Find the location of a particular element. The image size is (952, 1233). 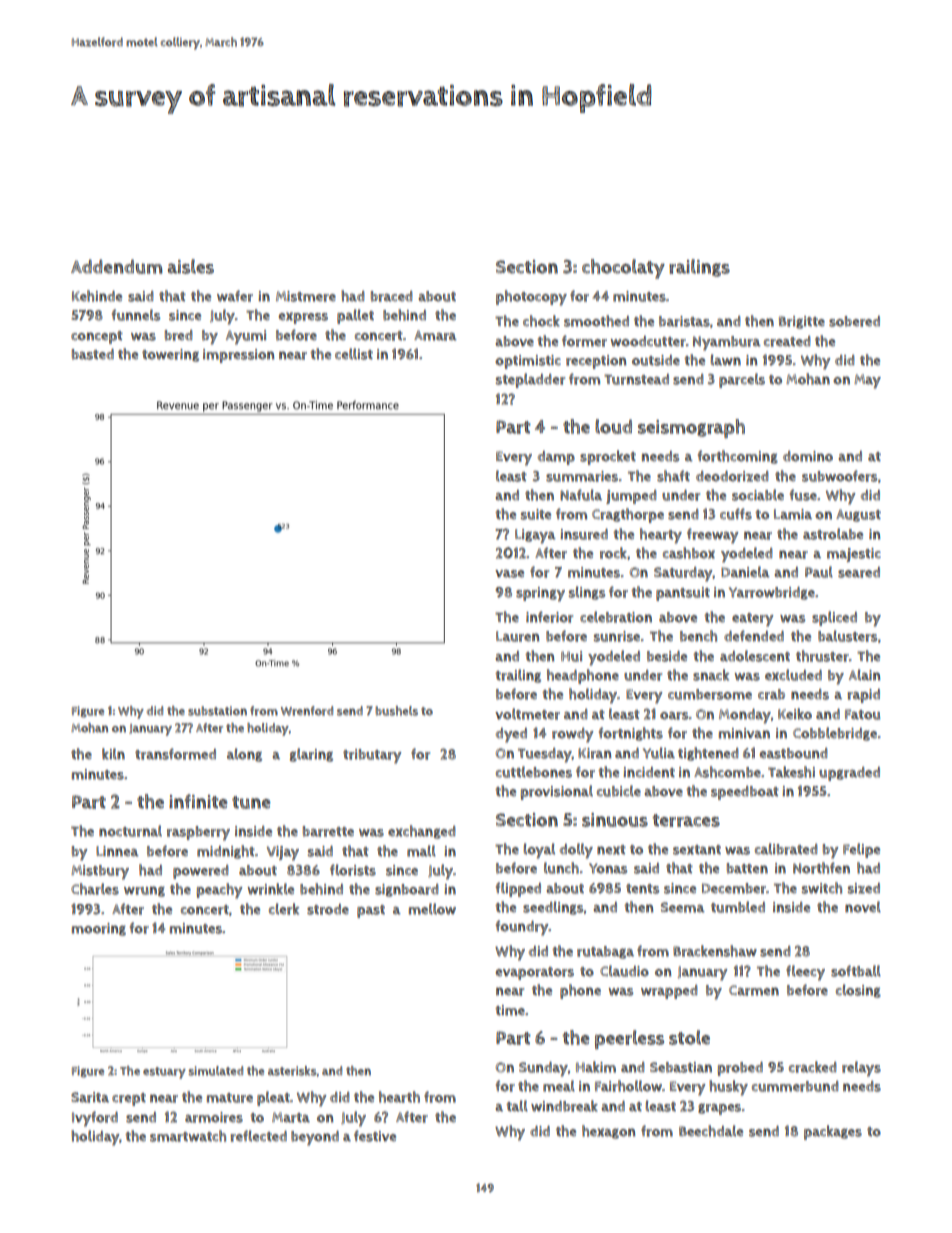

damp is located at coordinates (556, 458).
